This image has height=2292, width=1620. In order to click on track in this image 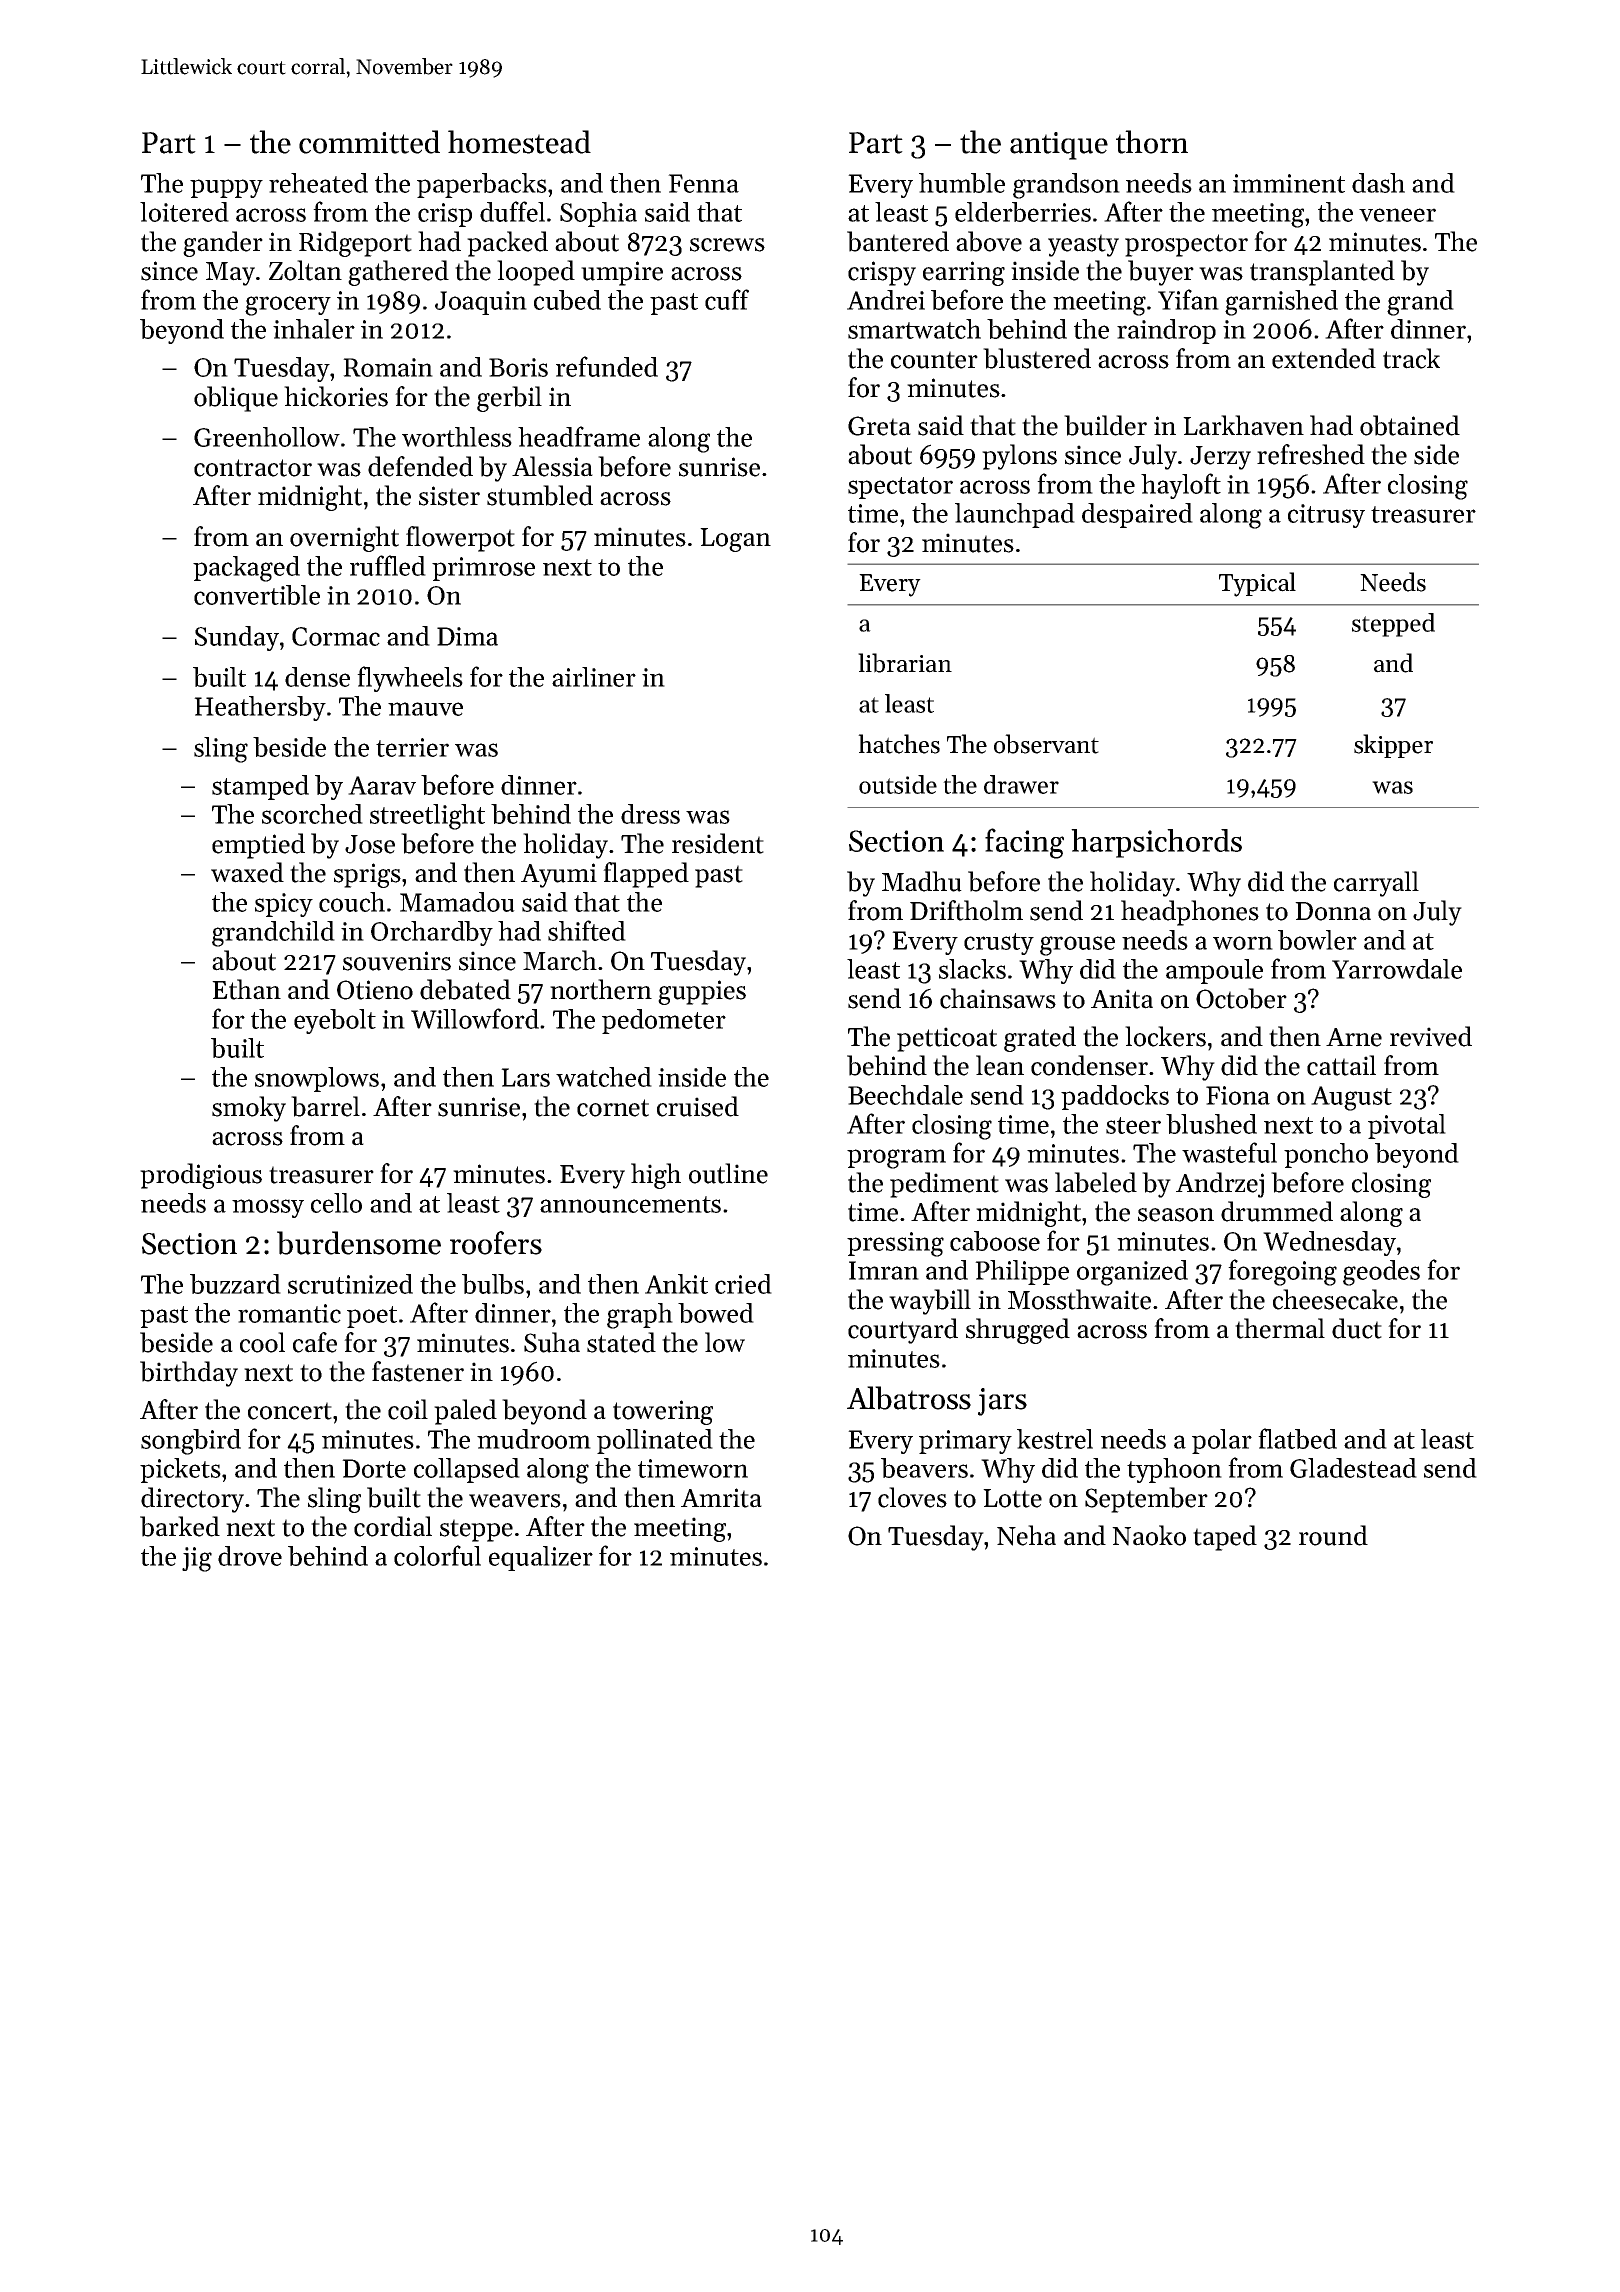, I will do `click(1411, 358)`.
